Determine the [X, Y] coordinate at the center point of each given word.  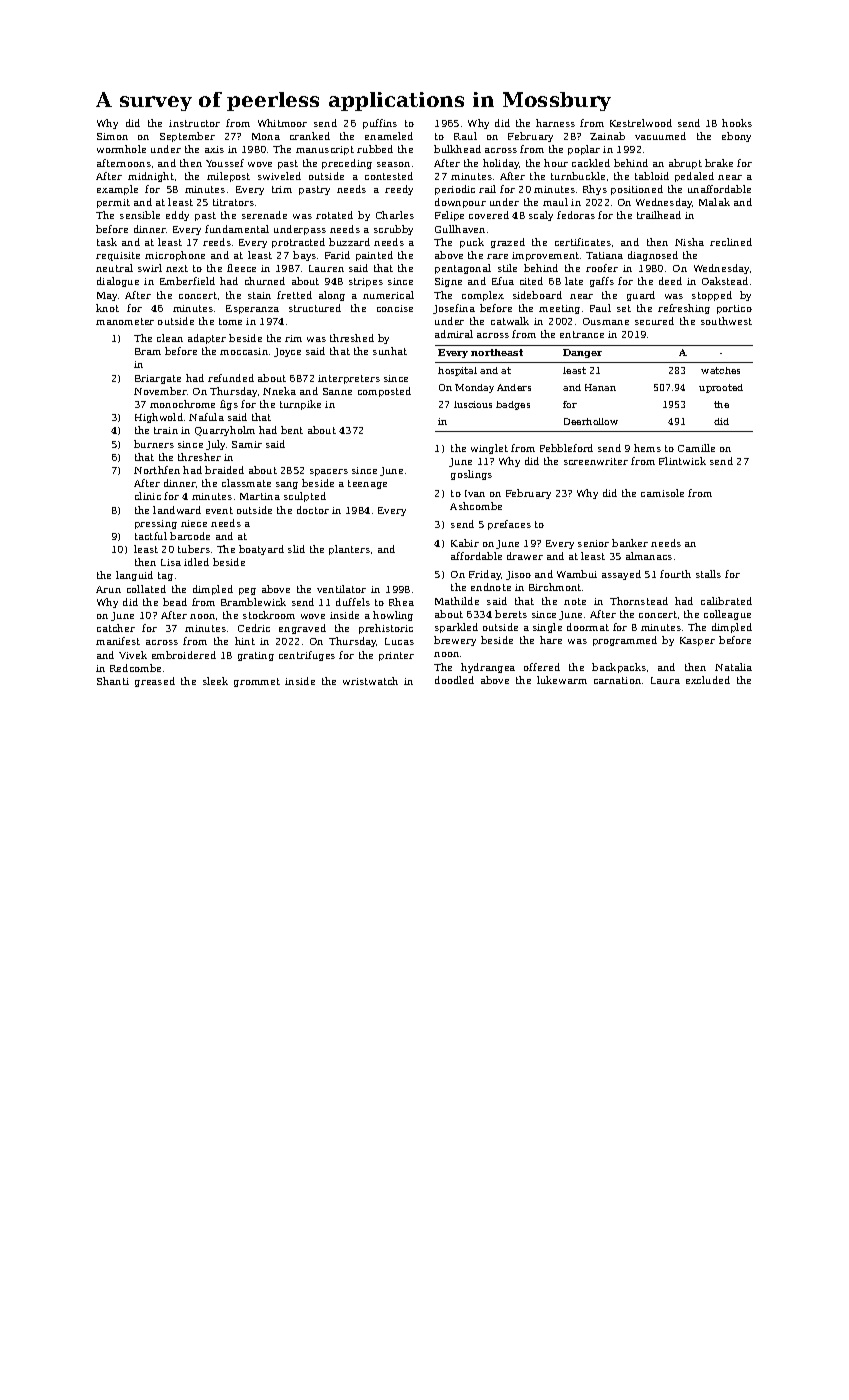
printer [396, 656]
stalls [708, 574]
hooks [737, 123]
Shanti [113, 681]
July [215, 445]
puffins [380, 124]
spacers [329, 472]
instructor [194, 123]
